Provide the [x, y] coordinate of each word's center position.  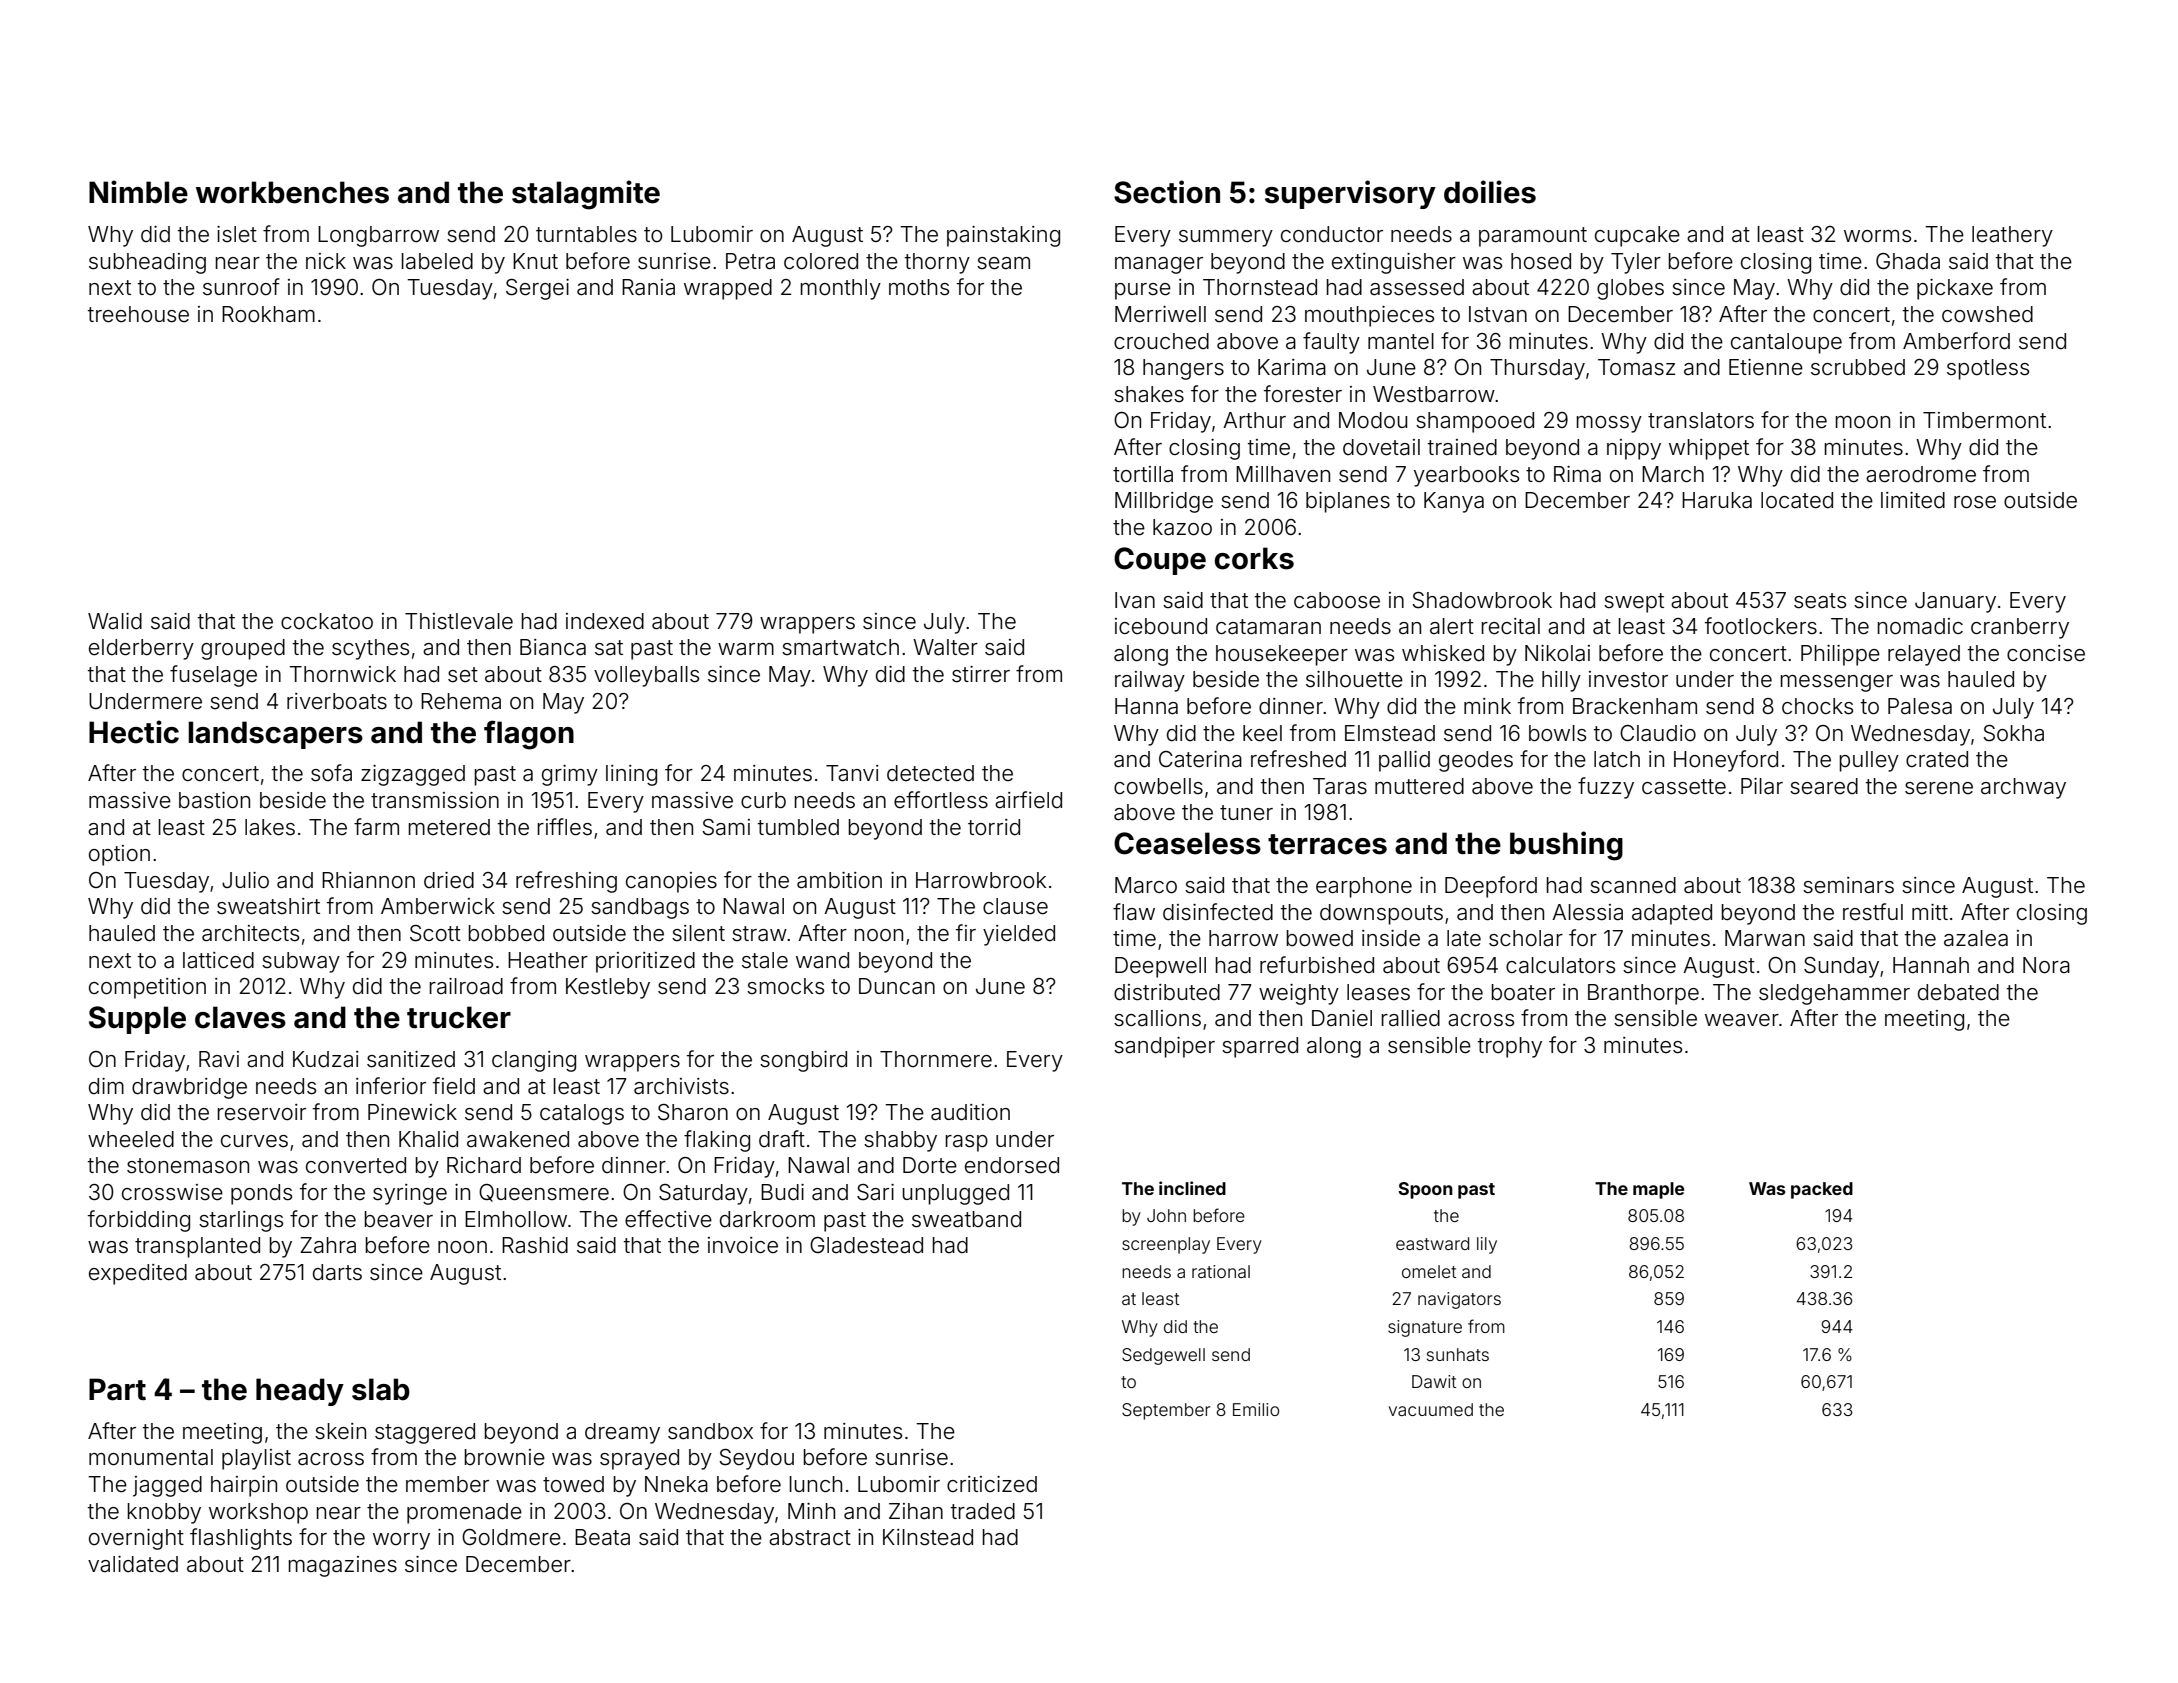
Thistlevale [459, 621]
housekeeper [1282, 655]
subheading [147, 263]
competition [147, 988]
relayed [1924, 655]
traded [983, 1511]
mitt [1930, 912]
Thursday [1537, 369]
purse [1143, 291]
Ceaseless [1187, 843]
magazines [343, 1566]
